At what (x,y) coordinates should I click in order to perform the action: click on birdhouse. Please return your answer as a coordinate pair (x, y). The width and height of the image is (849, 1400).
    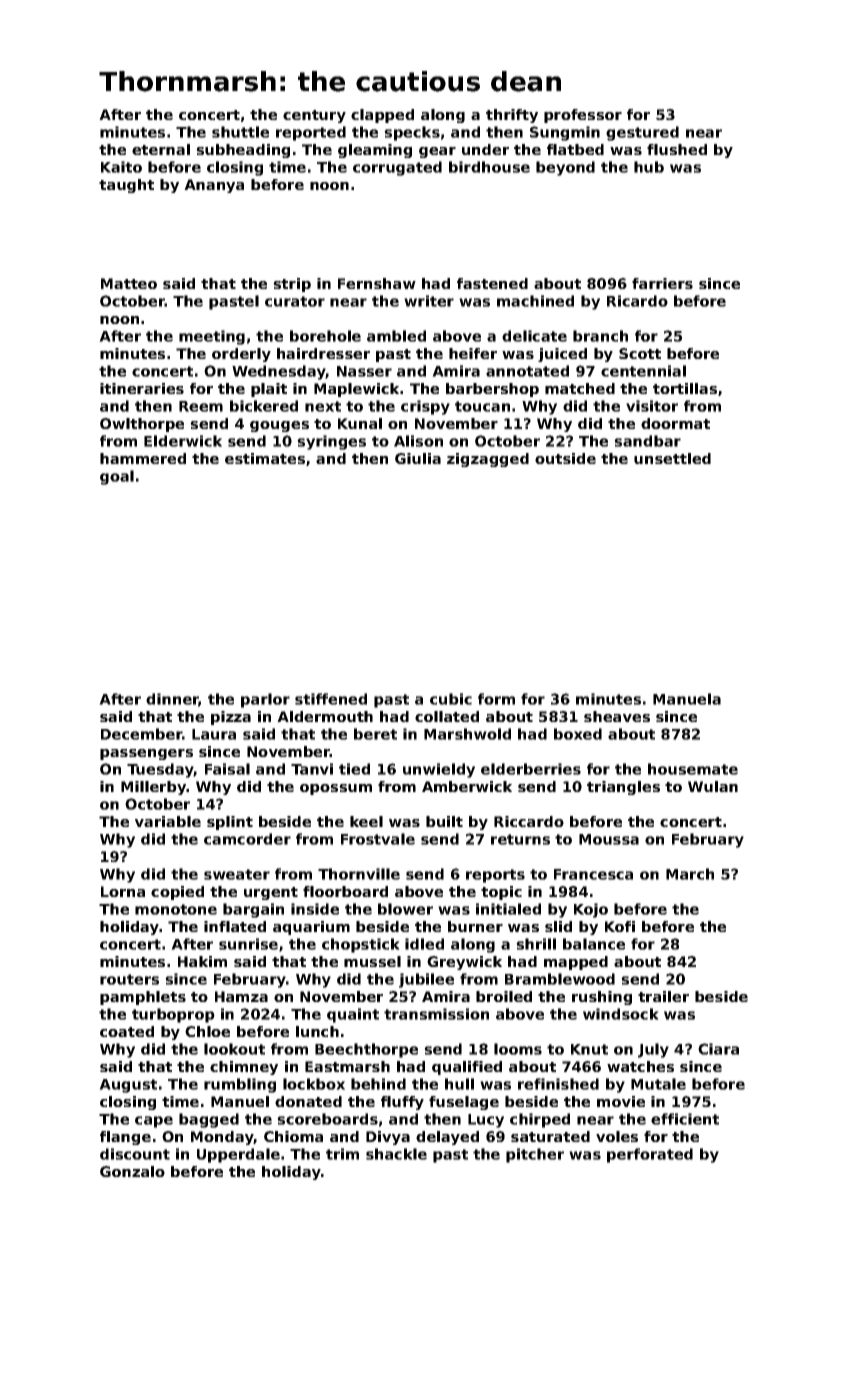
    Looking at the image, I should click on (489, 167).
